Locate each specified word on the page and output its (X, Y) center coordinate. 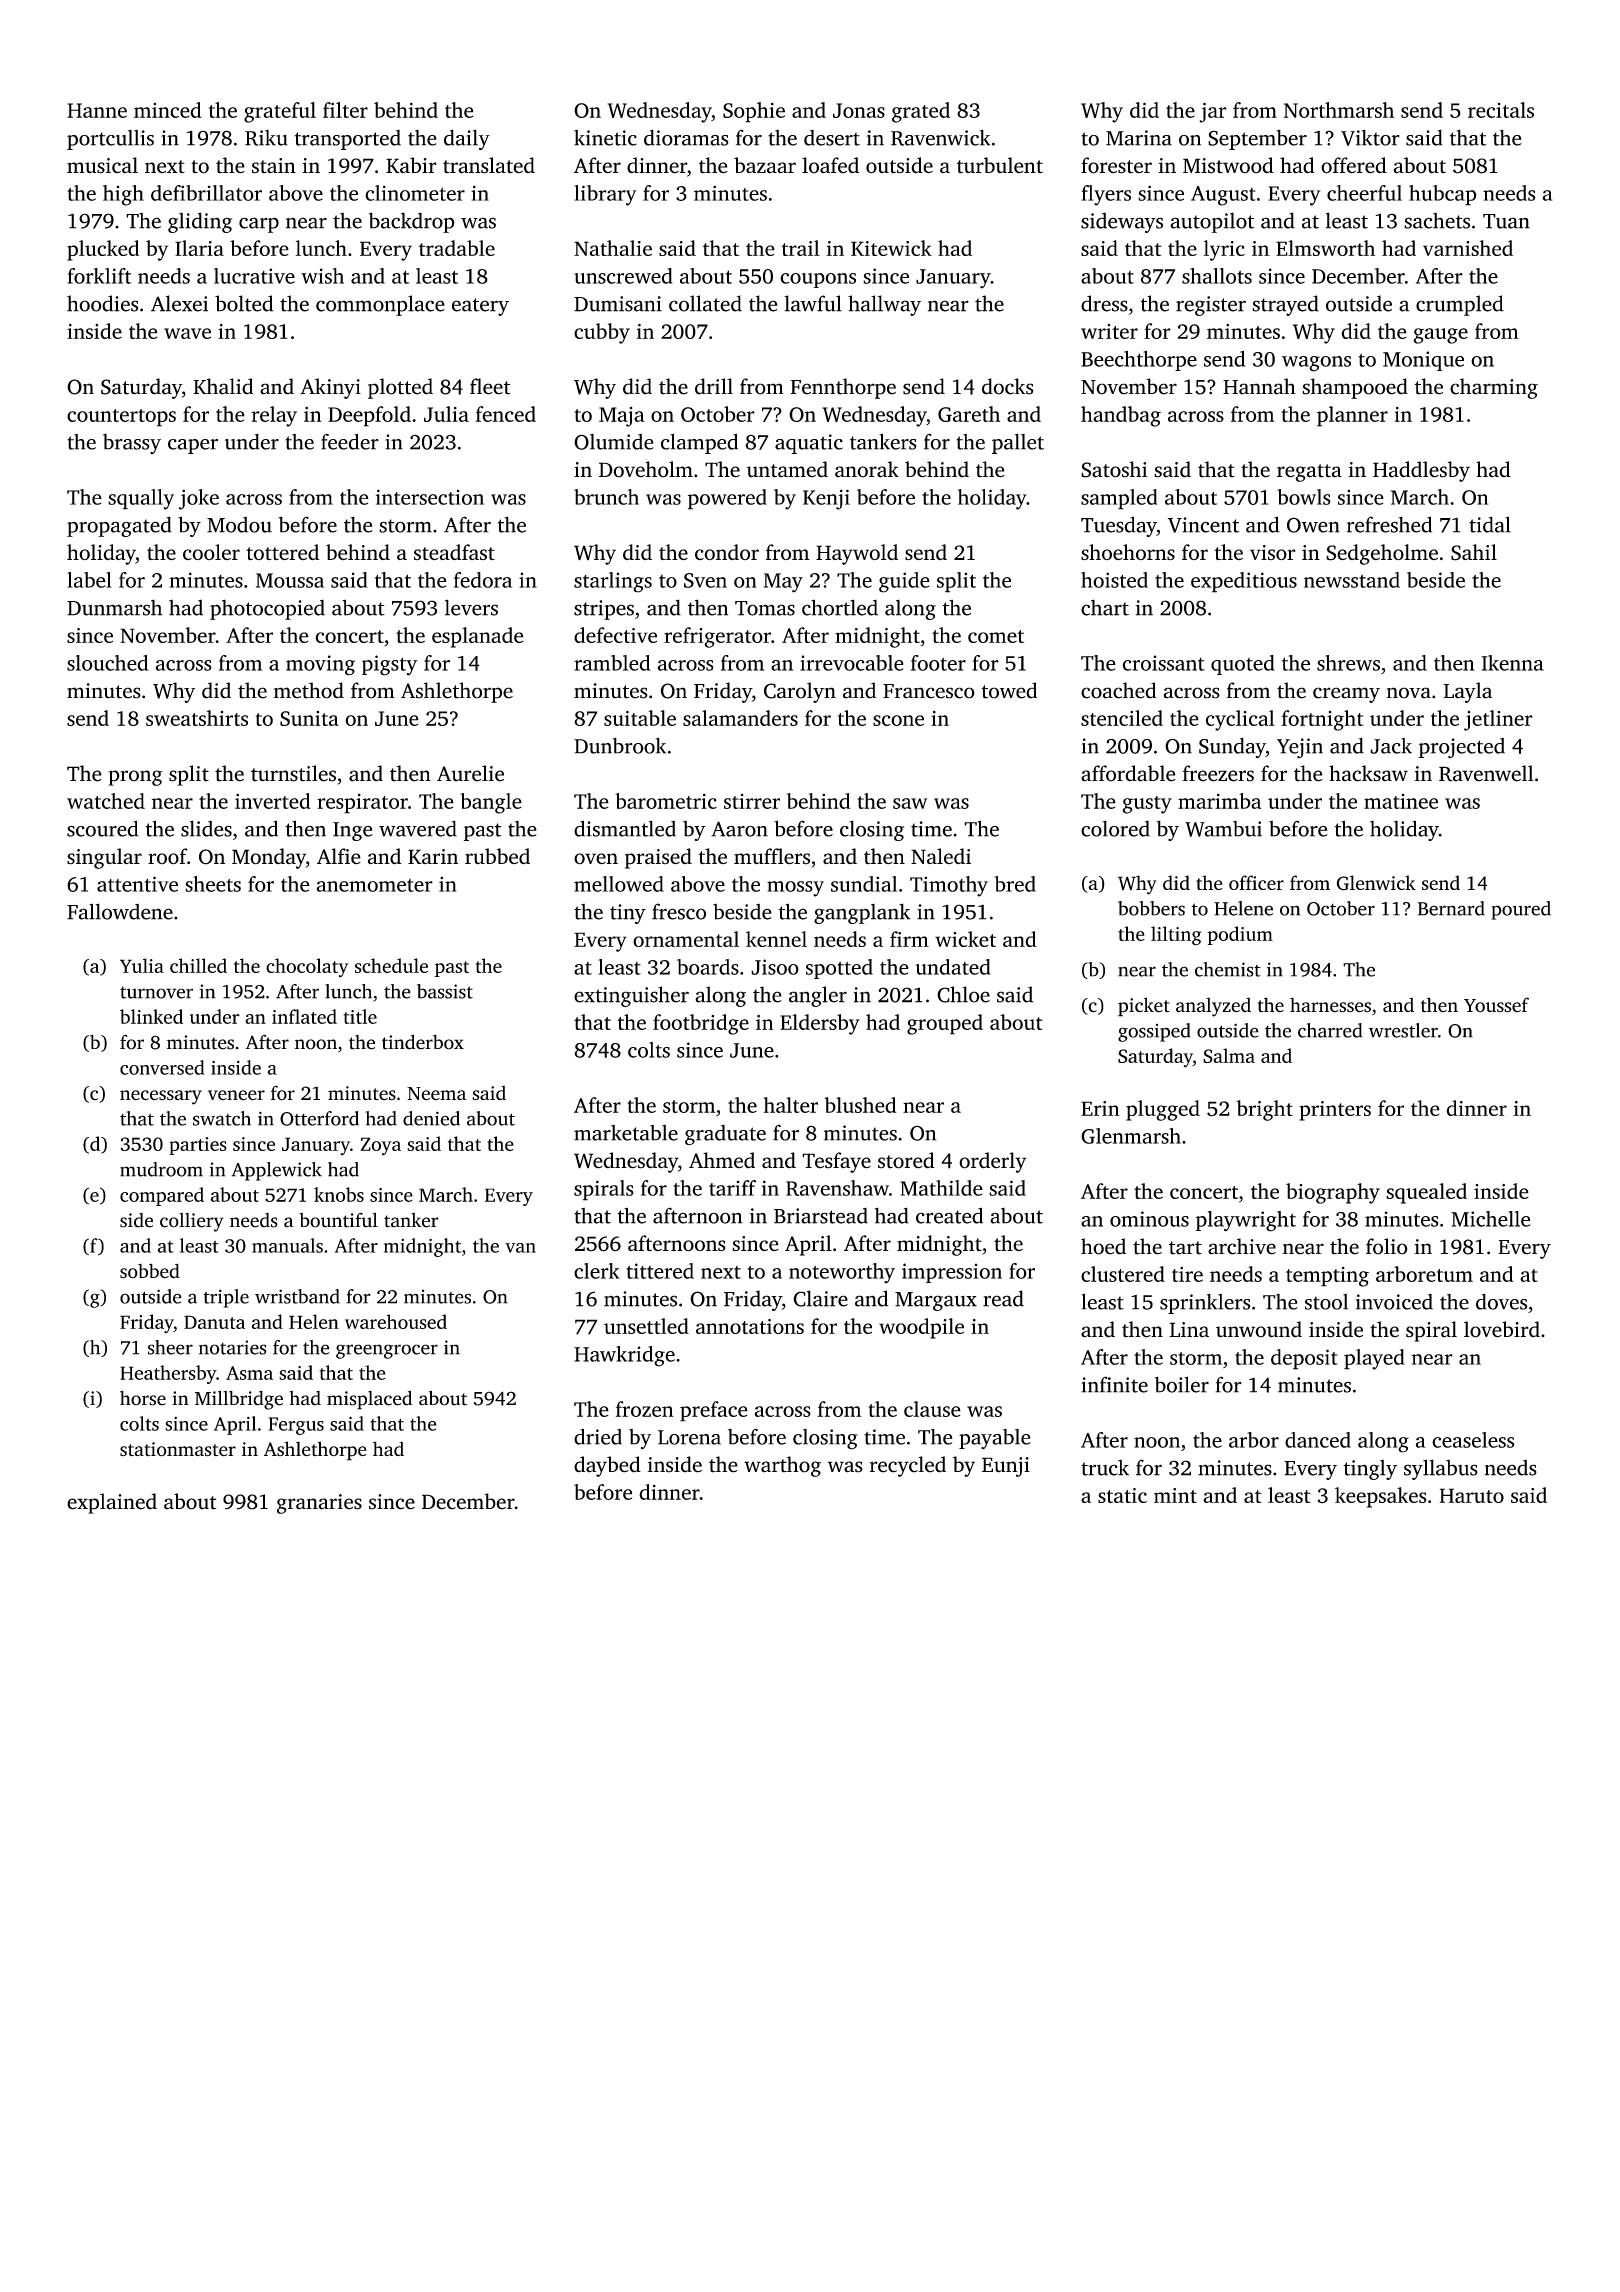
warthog (782, 1466)
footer (938, 663)
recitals (1501, 110)
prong (135, 778)
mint (1175, 1495)
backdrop (412, 222)
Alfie (339, 856)
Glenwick (1376, 883)
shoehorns (1128, 552)
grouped (945, 1024)
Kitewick (891, 248)
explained (112, 1503)
